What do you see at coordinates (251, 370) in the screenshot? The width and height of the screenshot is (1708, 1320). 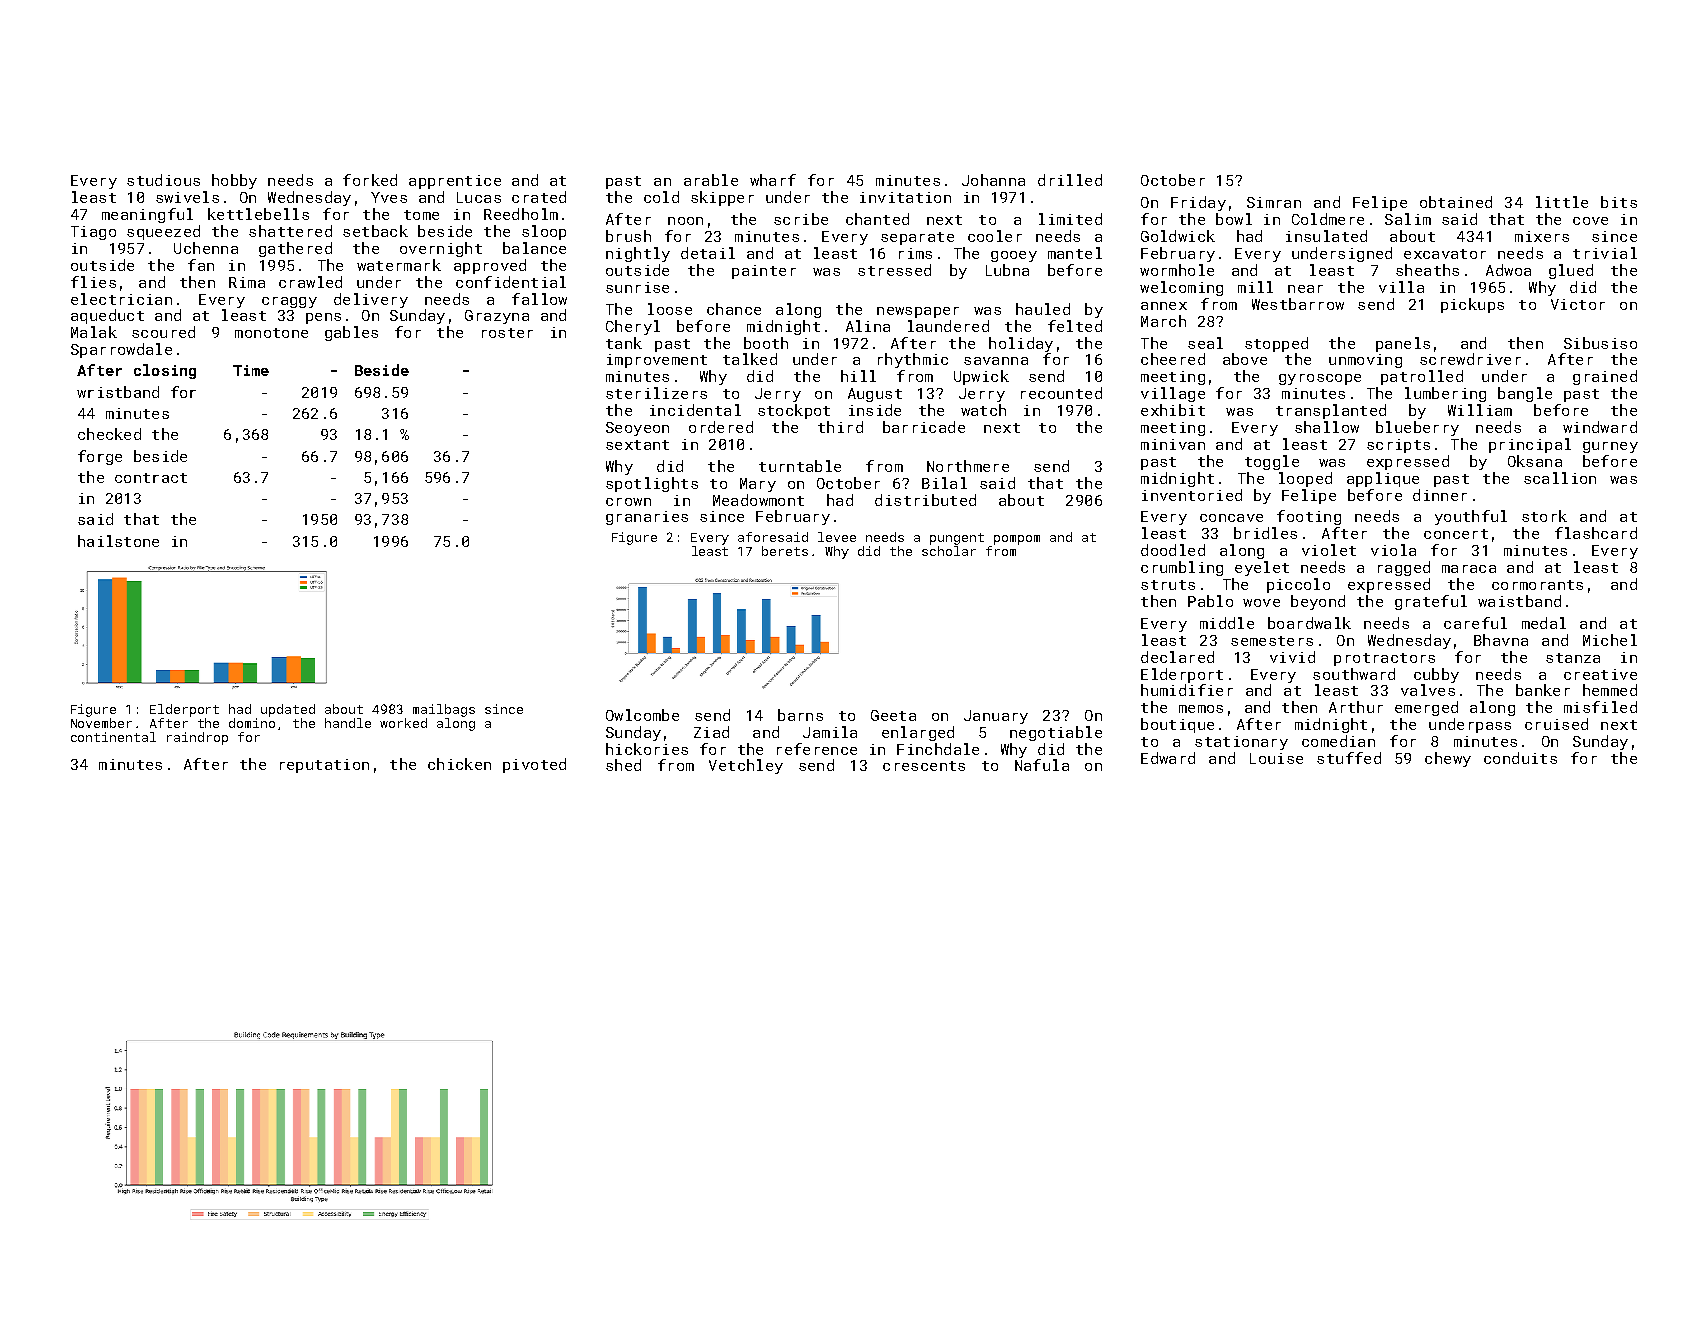 I see `Time` at bounding box center [251, 370].
